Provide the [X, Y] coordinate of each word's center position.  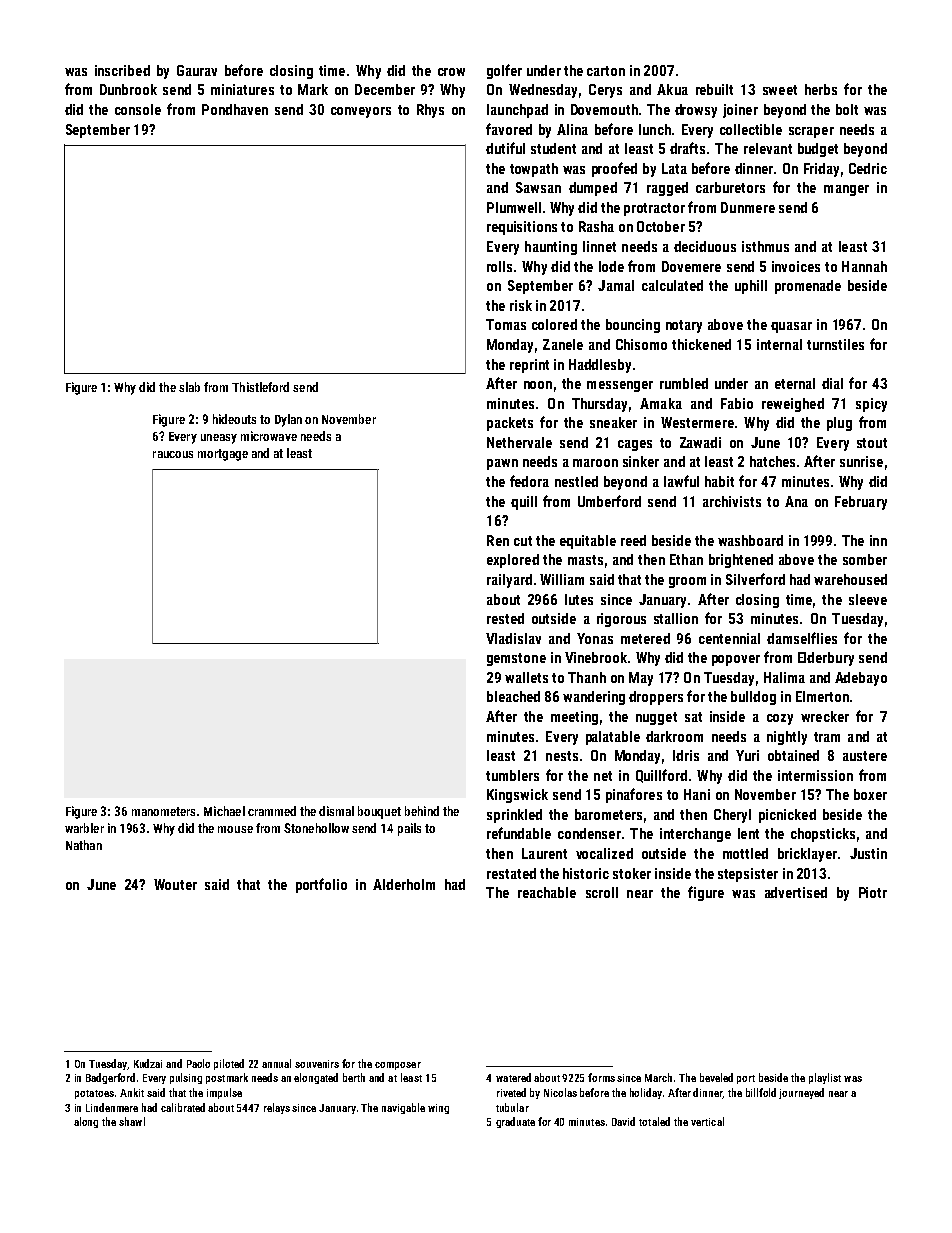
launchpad [517, 111]
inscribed [122, 70]
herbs [821, 89]
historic [586, 873]
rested [505, 618]
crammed [272, 811]
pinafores [634, 795]
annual [276, 1063]
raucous [173, 454]
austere [865, 756]
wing [438, 1109]
